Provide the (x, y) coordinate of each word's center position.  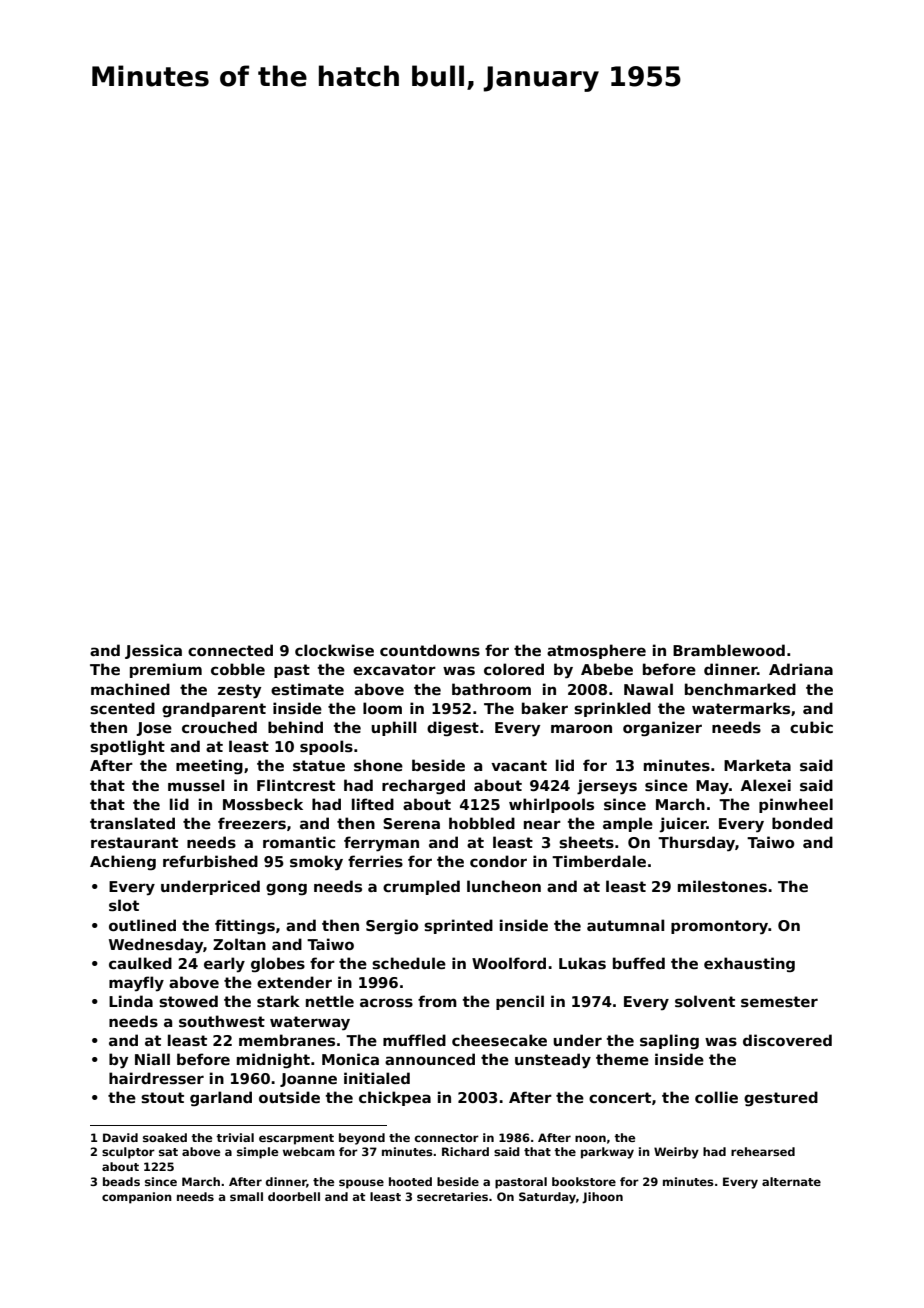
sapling (669, 1041)
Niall (152, 1059)
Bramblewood (729, 650)
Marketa (757, 765)
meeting (209, 766)
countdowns (430, 650)
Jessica (153, 651)
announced (430, 1059)
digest (453, 728)
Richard (465, 1151)
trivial (235, 1137)
